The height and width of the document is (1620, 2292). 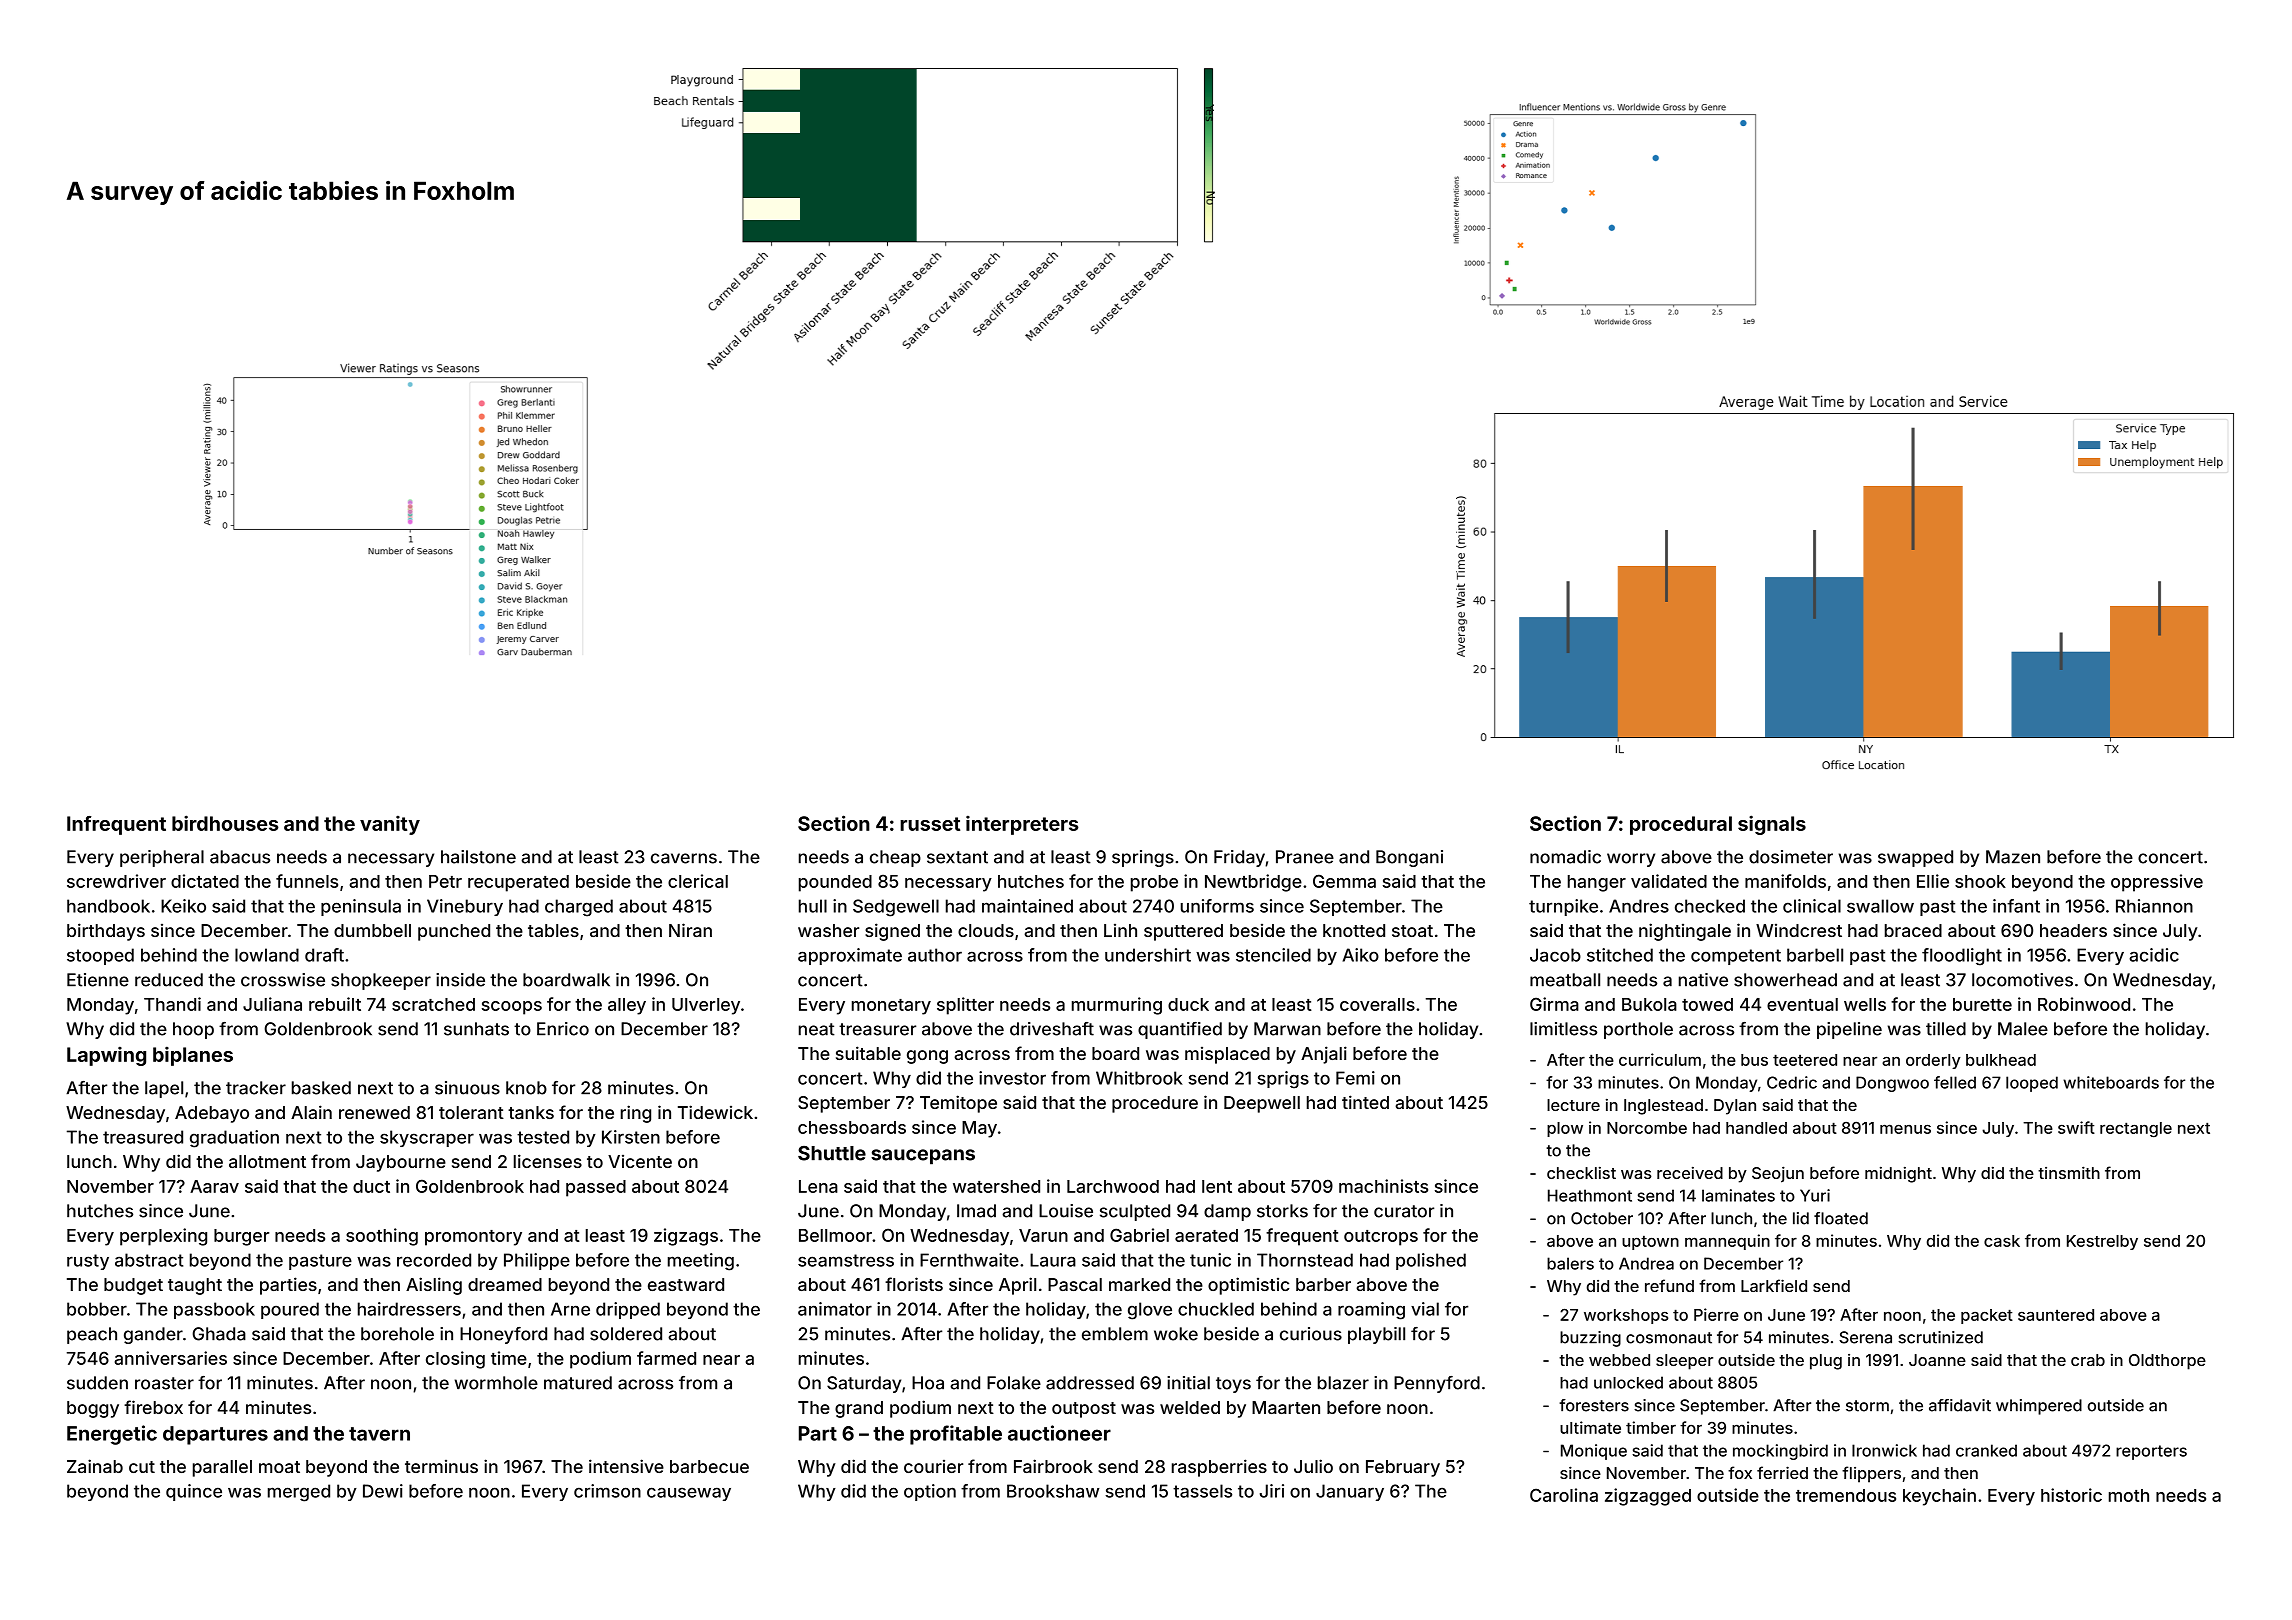 What do you see at coordinates (473, 1238) in the document?
I see `promontory` at bounding box center [473, 1238].
